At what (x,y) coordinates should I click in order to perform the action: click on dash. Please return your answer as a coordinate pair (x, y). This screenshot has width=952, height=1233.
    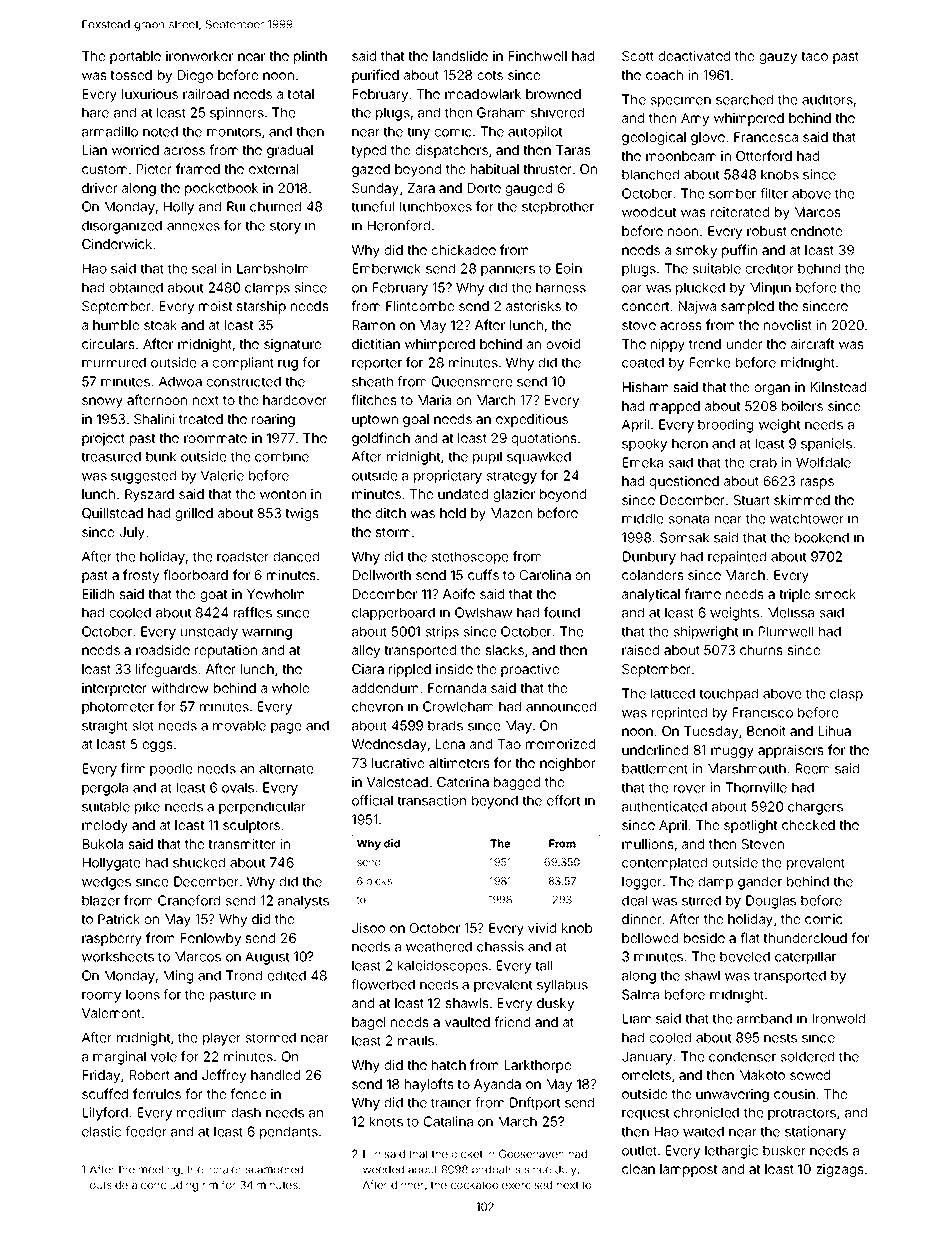
    Looking at the image, I should click on (246, 1112).
